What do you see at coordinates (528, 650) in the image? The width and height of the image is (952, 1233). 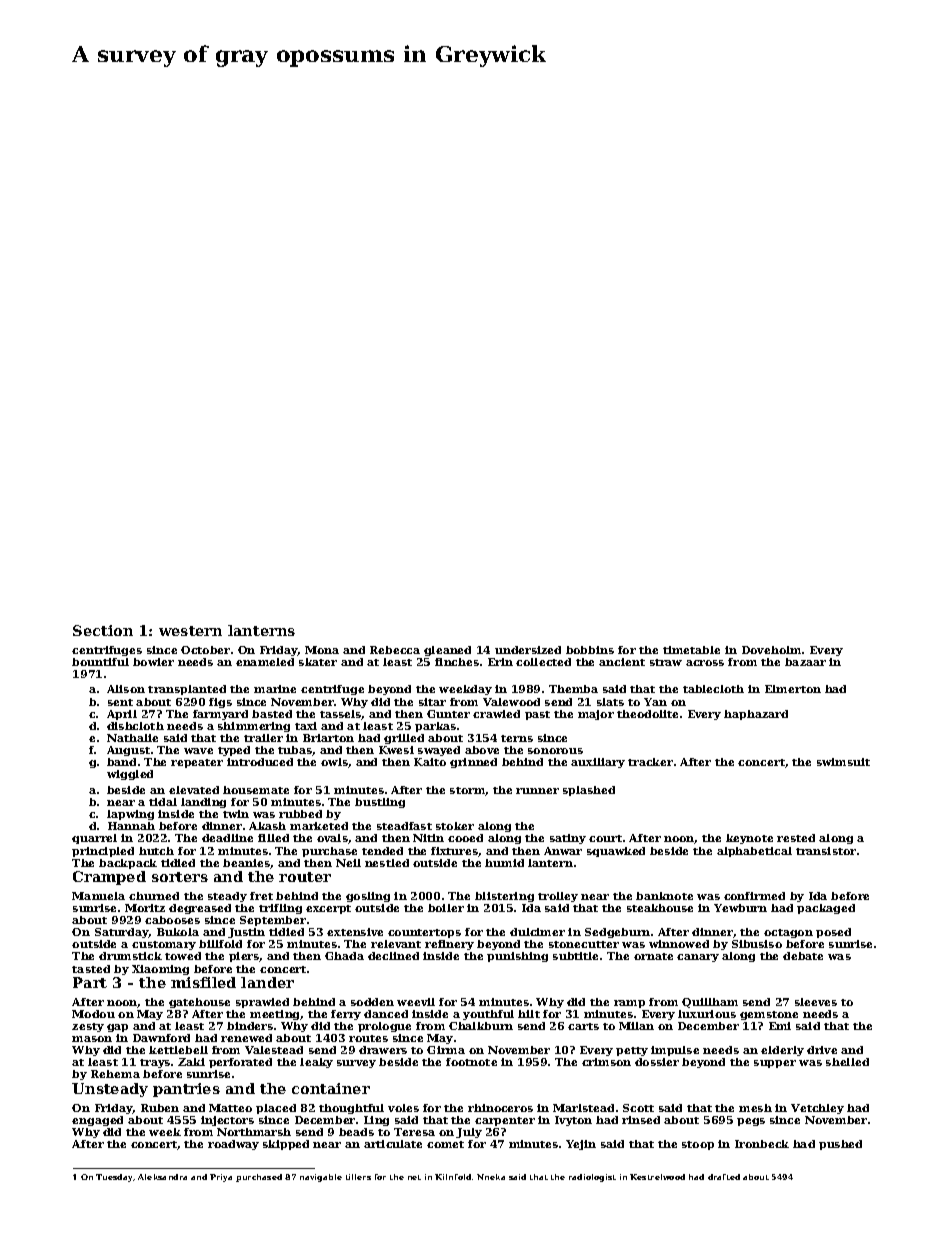 I see `undersized` at bounding box center [528, 650].
